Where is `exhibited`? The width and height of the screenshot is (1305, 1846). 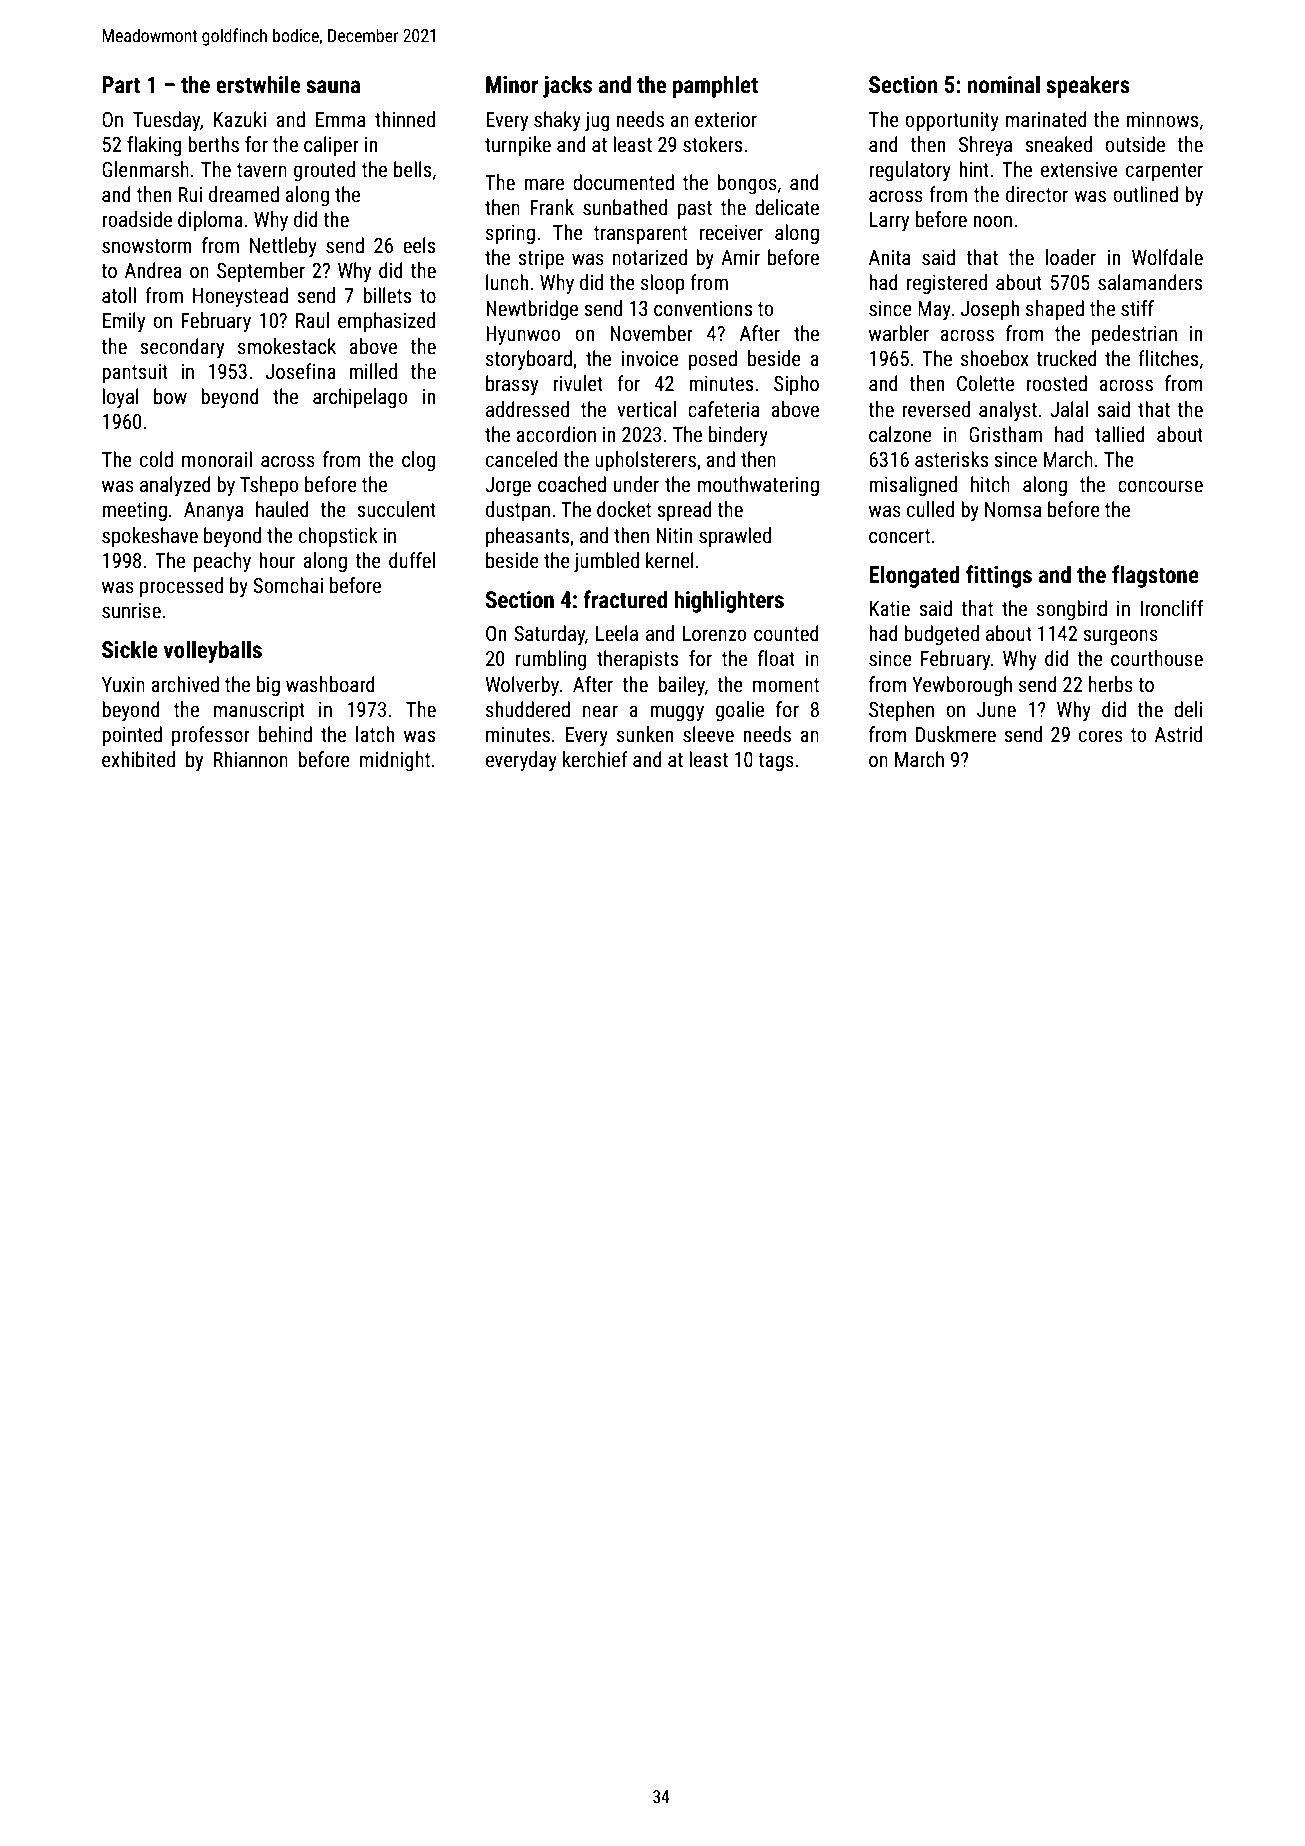 exhibited is located at coordinates (138, 759).
